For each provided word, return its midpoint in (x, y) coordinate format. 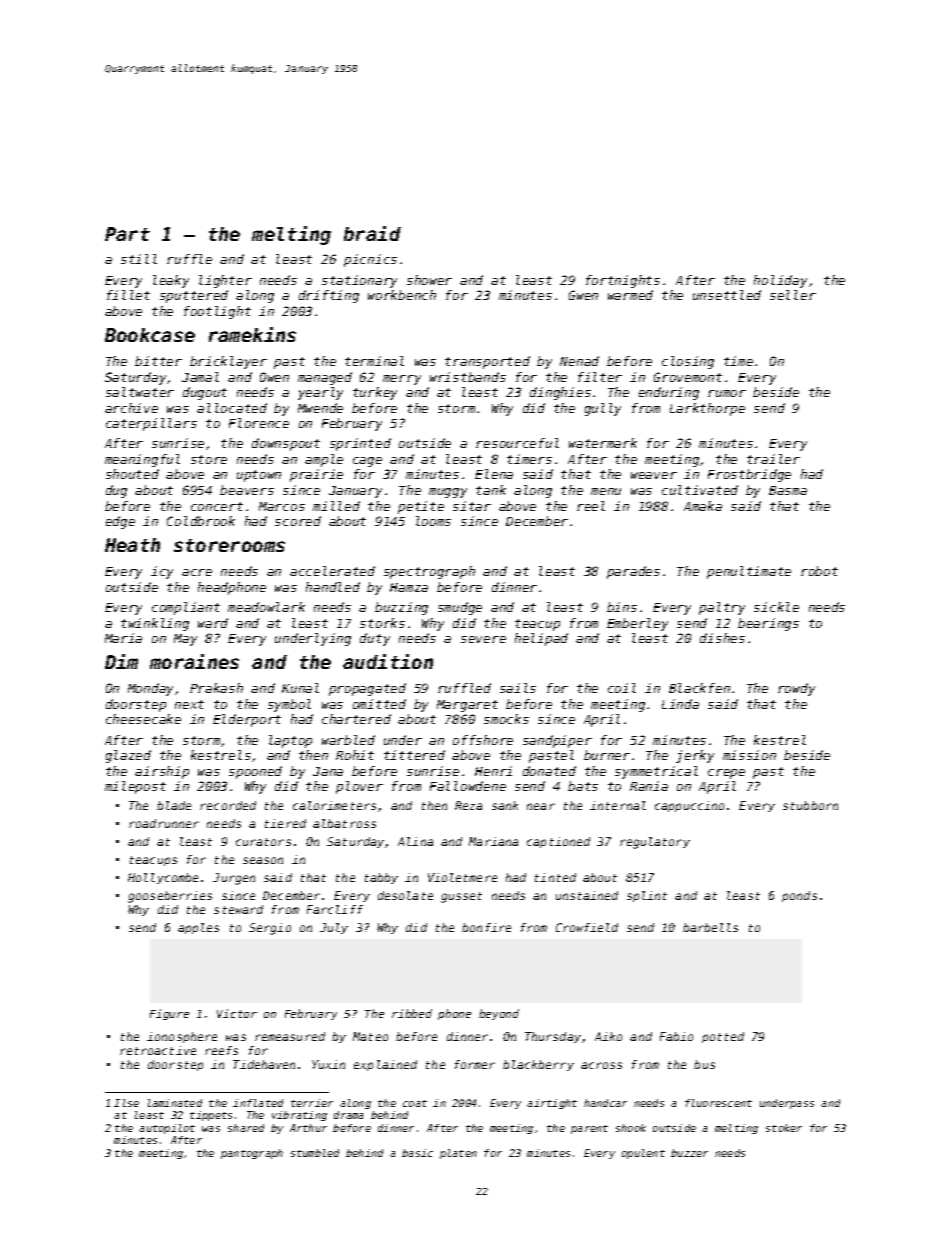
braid (372, 233)
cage (367, 462)
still (139, 259)
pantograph (252, 1154)
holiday (780, 281)
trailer (773, 459)
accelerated (332, 571)
